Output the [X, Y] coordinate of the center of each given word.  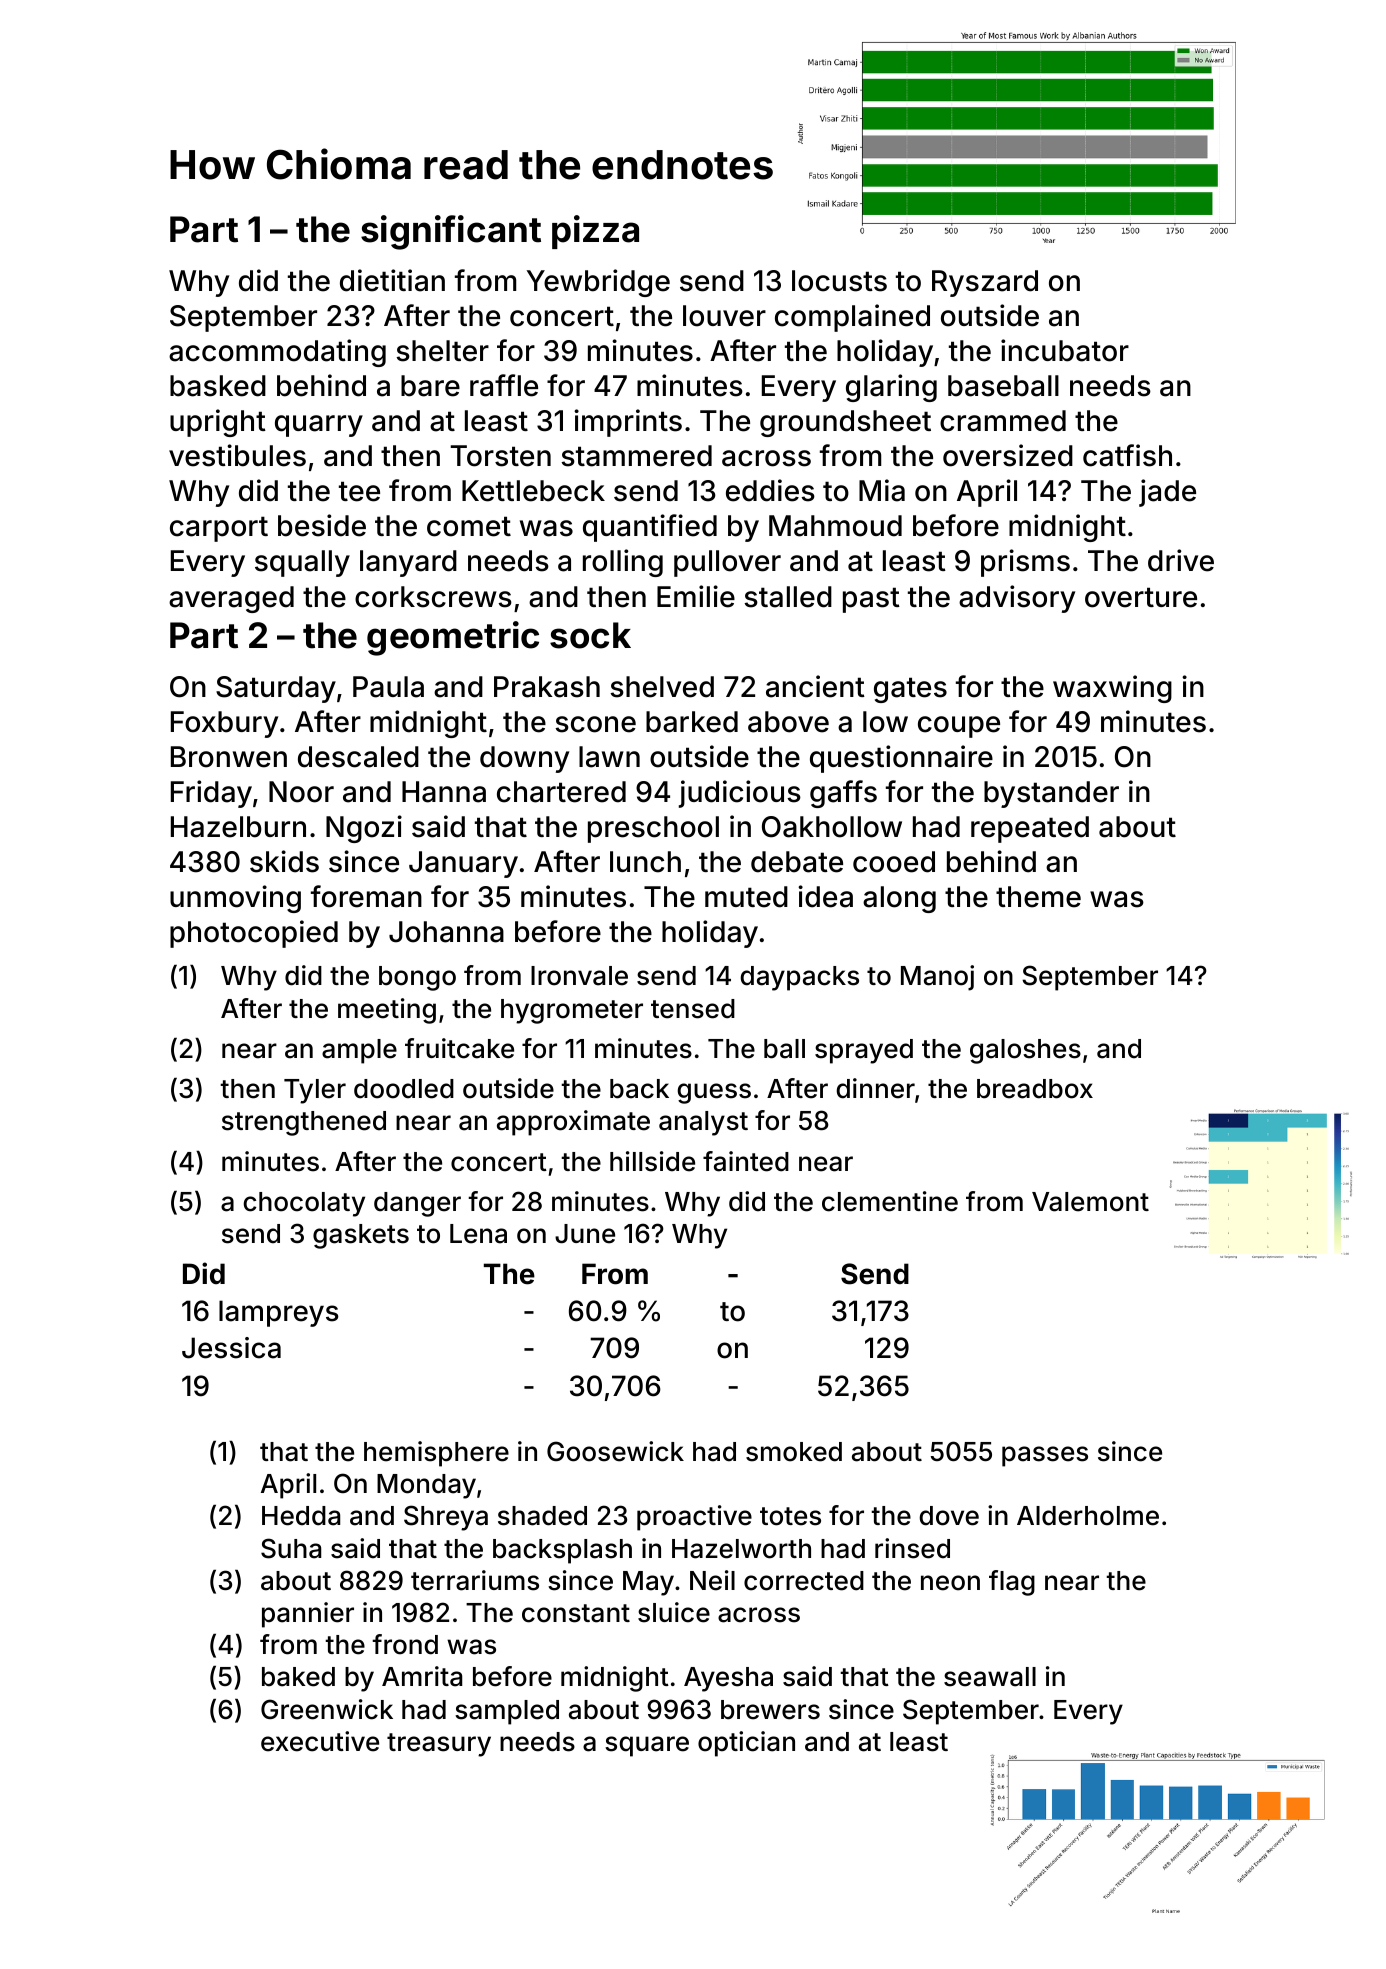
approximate [573, 1123]
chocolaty [304, 1204]
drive [1181, 560]
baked [298, 1677]
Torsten [500, 456]
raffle [504, 385]
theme [1038, 897]
